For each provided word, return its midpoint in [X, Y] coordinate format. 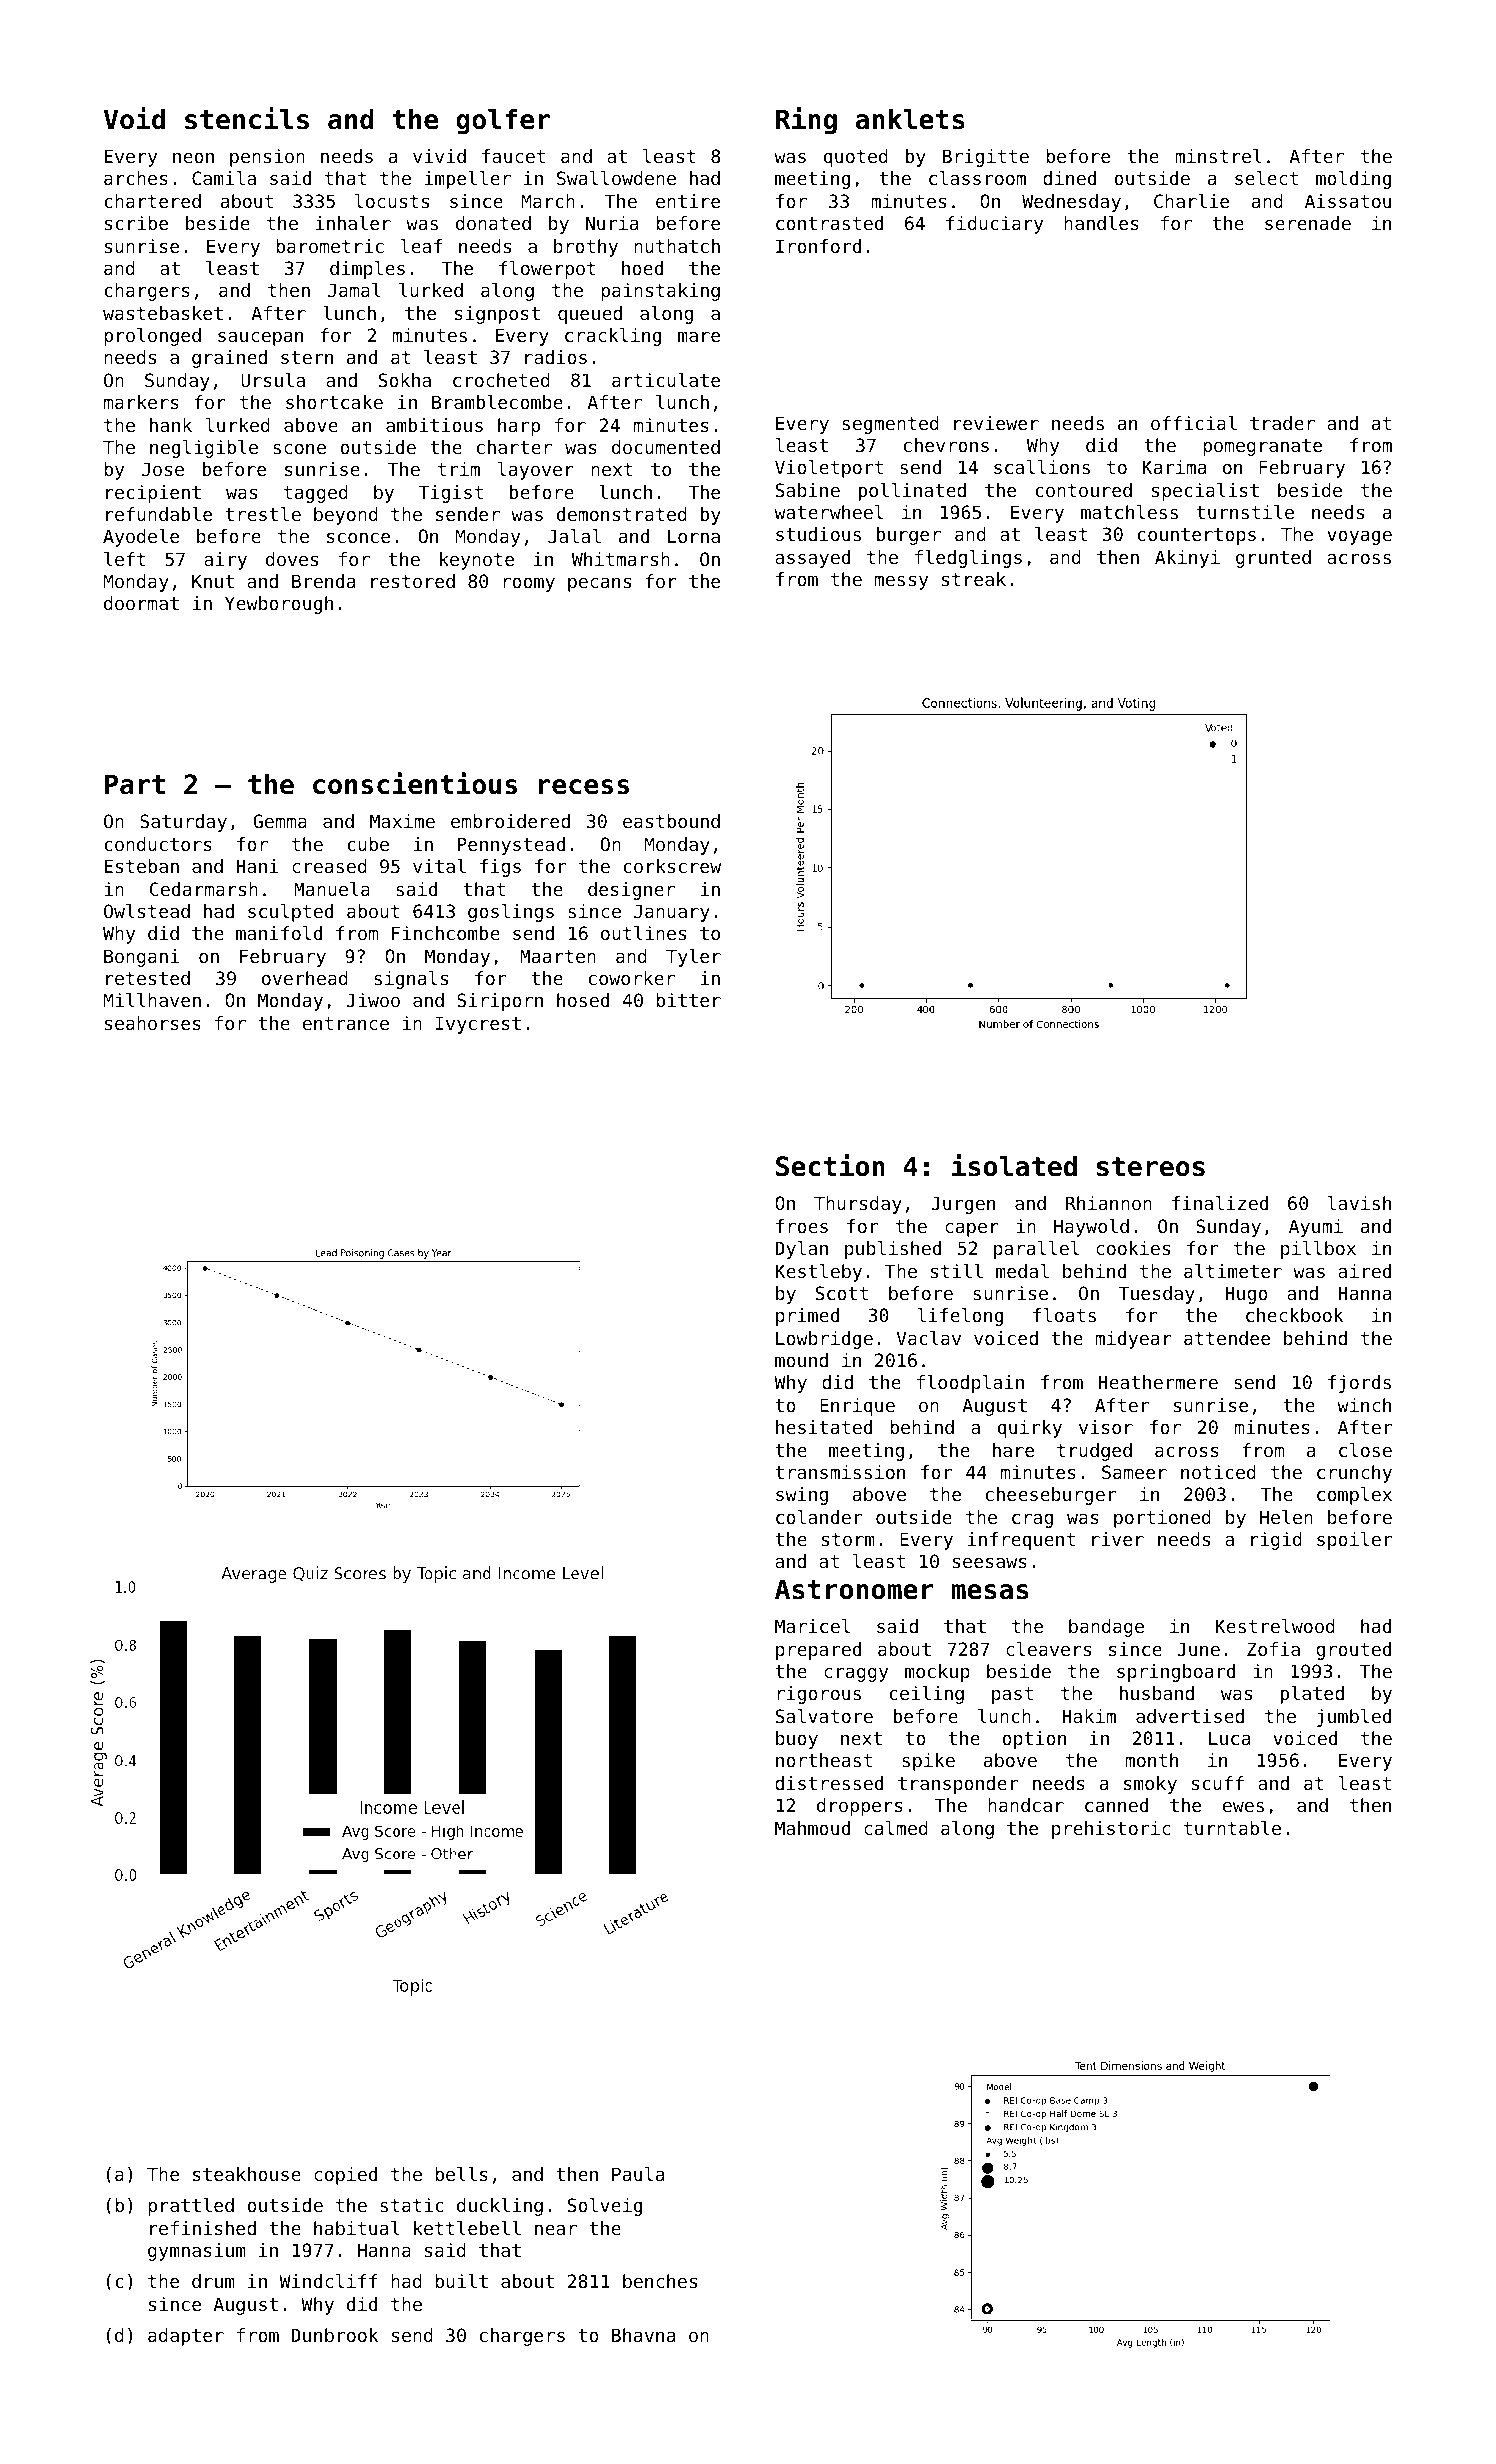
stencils [247, 118]
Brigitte [986, 158]
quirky [1030, 1429]
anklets [910, 119]
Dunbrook [334, 2335]
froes [802, 1226]
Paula [638, 2174]
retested [148, 978]
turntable [1232, 1828]
